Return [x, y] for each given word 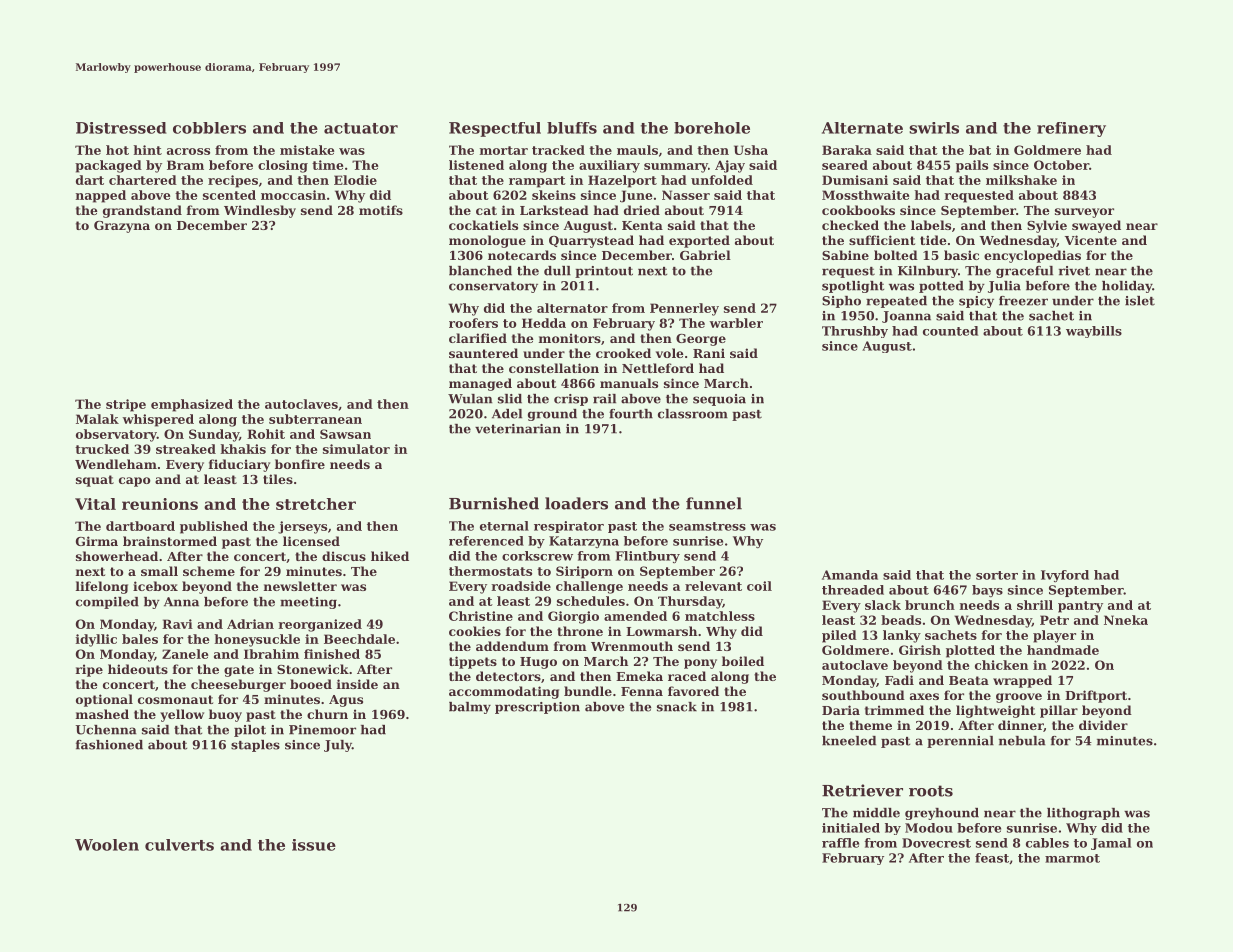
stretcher [316, 504]
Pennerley [684, 309]
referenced [486, 541]
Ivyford [1065, 576]
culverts [179, 845]
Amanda [850, 575]
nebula [1022, 741]
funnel [714, 503]
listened [476, 165]
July [338, 746]
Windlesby [260, 211]
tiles [278, 479]
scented [229, 195]
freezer [1023, 301]
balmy [470, 708]
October [1061, 165]
